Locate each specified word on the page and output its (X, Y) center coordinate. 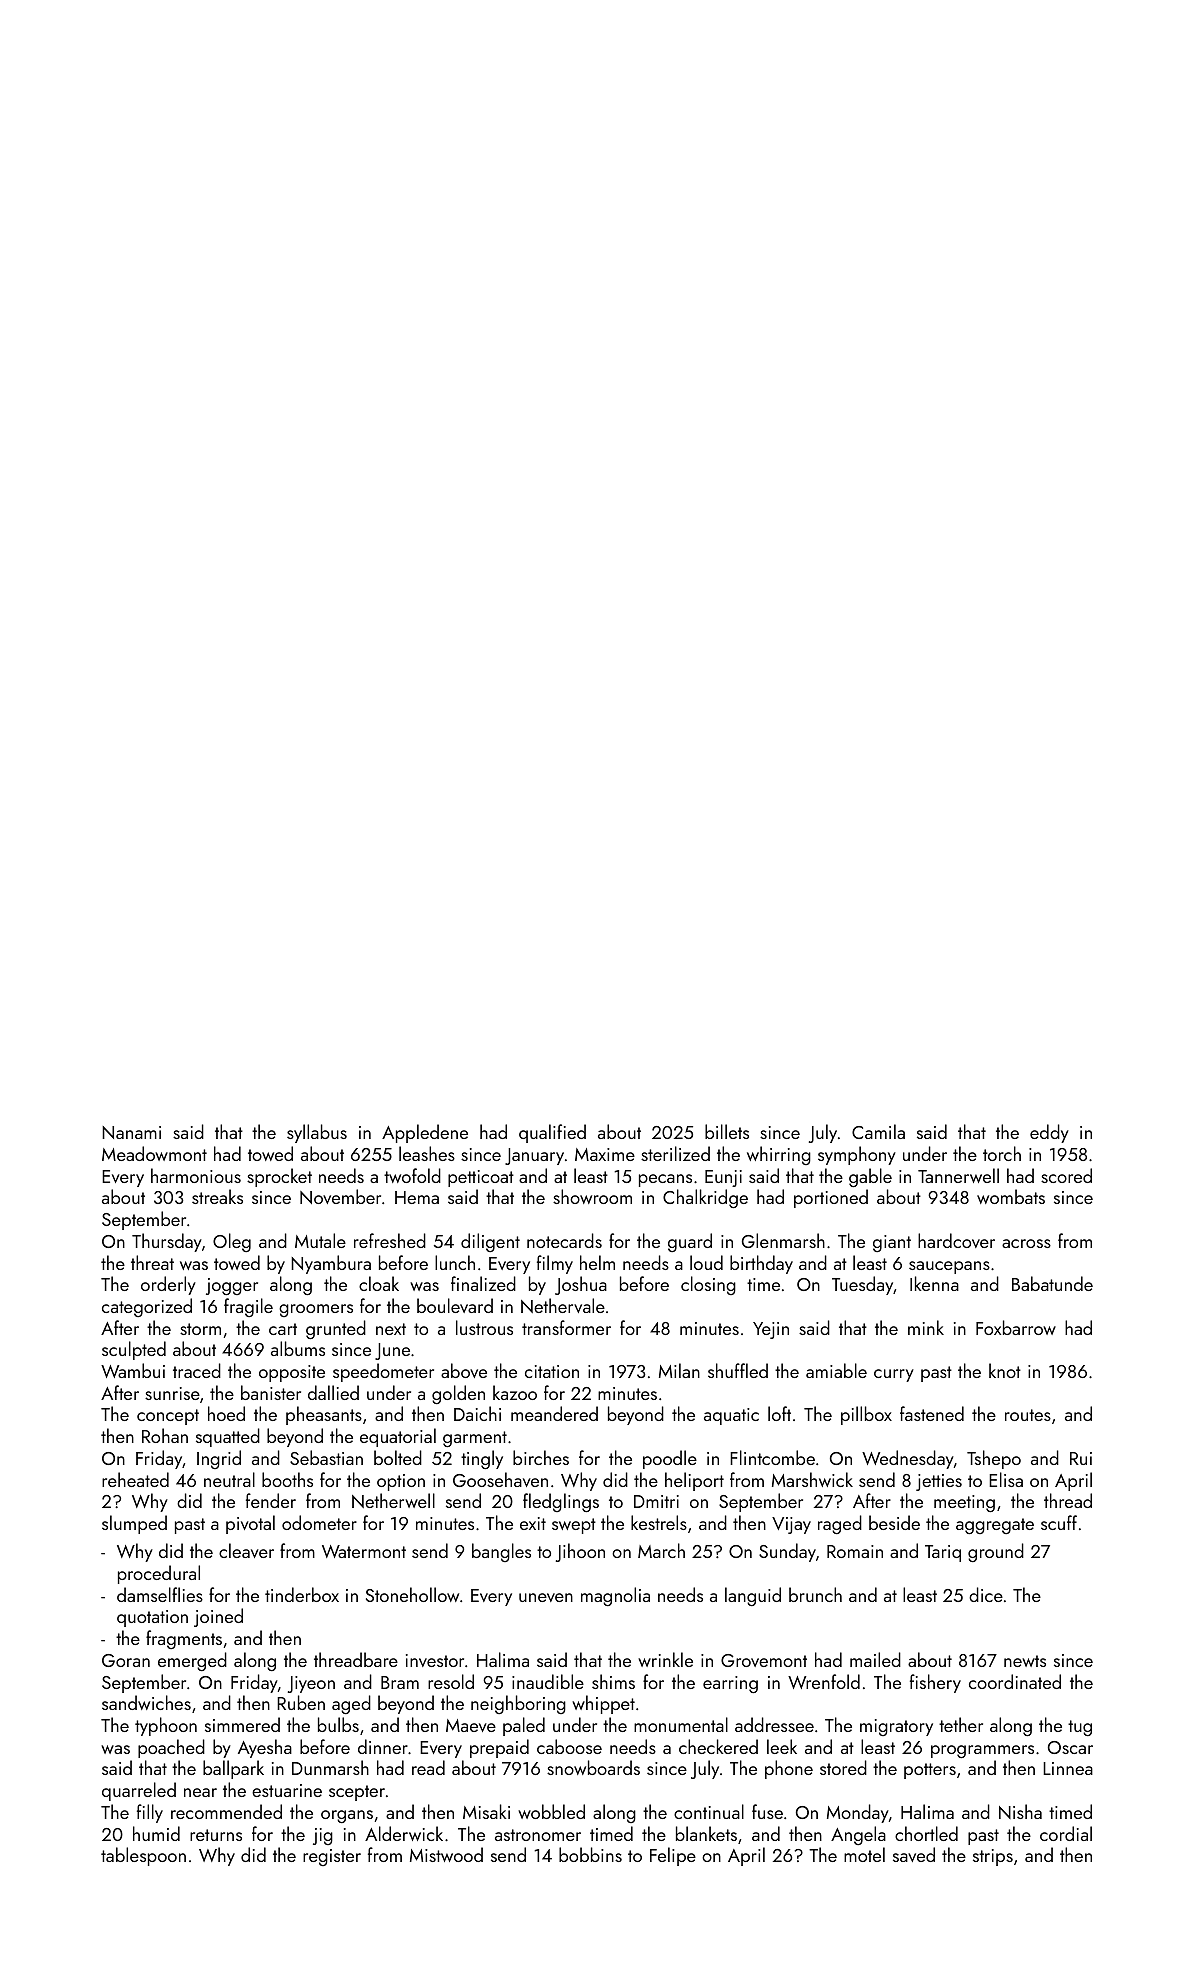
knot (1005, 1370)
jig (323, 1836)
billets (727, 1131)
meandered (554, 1413)
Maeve (471, 1725)
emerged (192, 1661)
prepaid (499, 1748)
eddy (1049, 1133)
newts (1025, 1661)
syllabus (317, 1133)
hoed (226, 1413)
